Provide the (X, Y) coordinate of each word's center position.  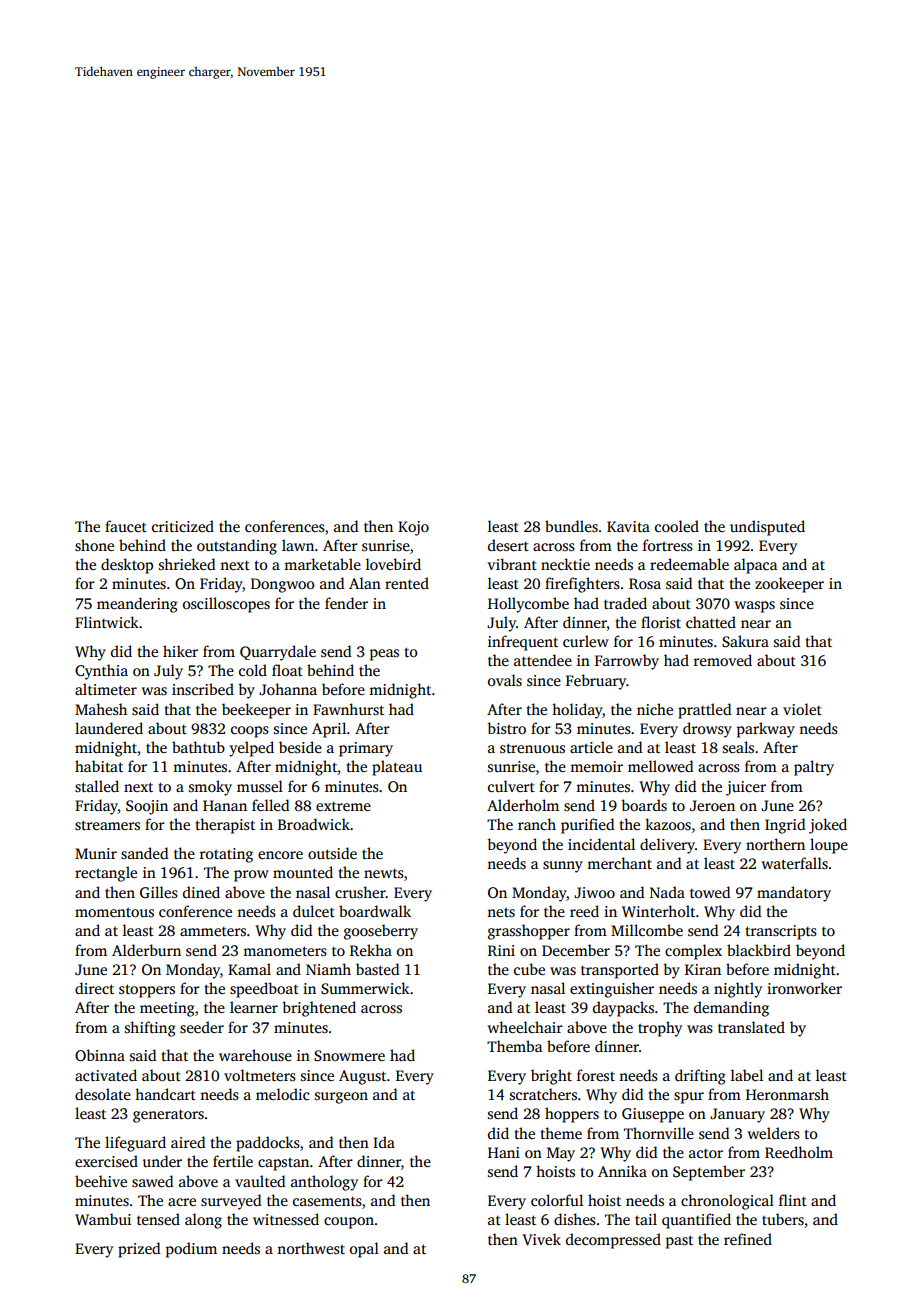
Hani (504, 1152)
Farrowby (627, 662)
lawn (298, 545)
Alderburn (146, 950)
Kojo (413, 528)
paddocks (268, 1144)
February (596, 682)
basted (377, 969)
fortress (668, 545)
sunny (563, 867)
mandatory (794, 894)
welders (773, 1133)
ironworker (804, 988)
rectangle (106, 874)
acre (182, 1202)
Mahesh (101, 709)
